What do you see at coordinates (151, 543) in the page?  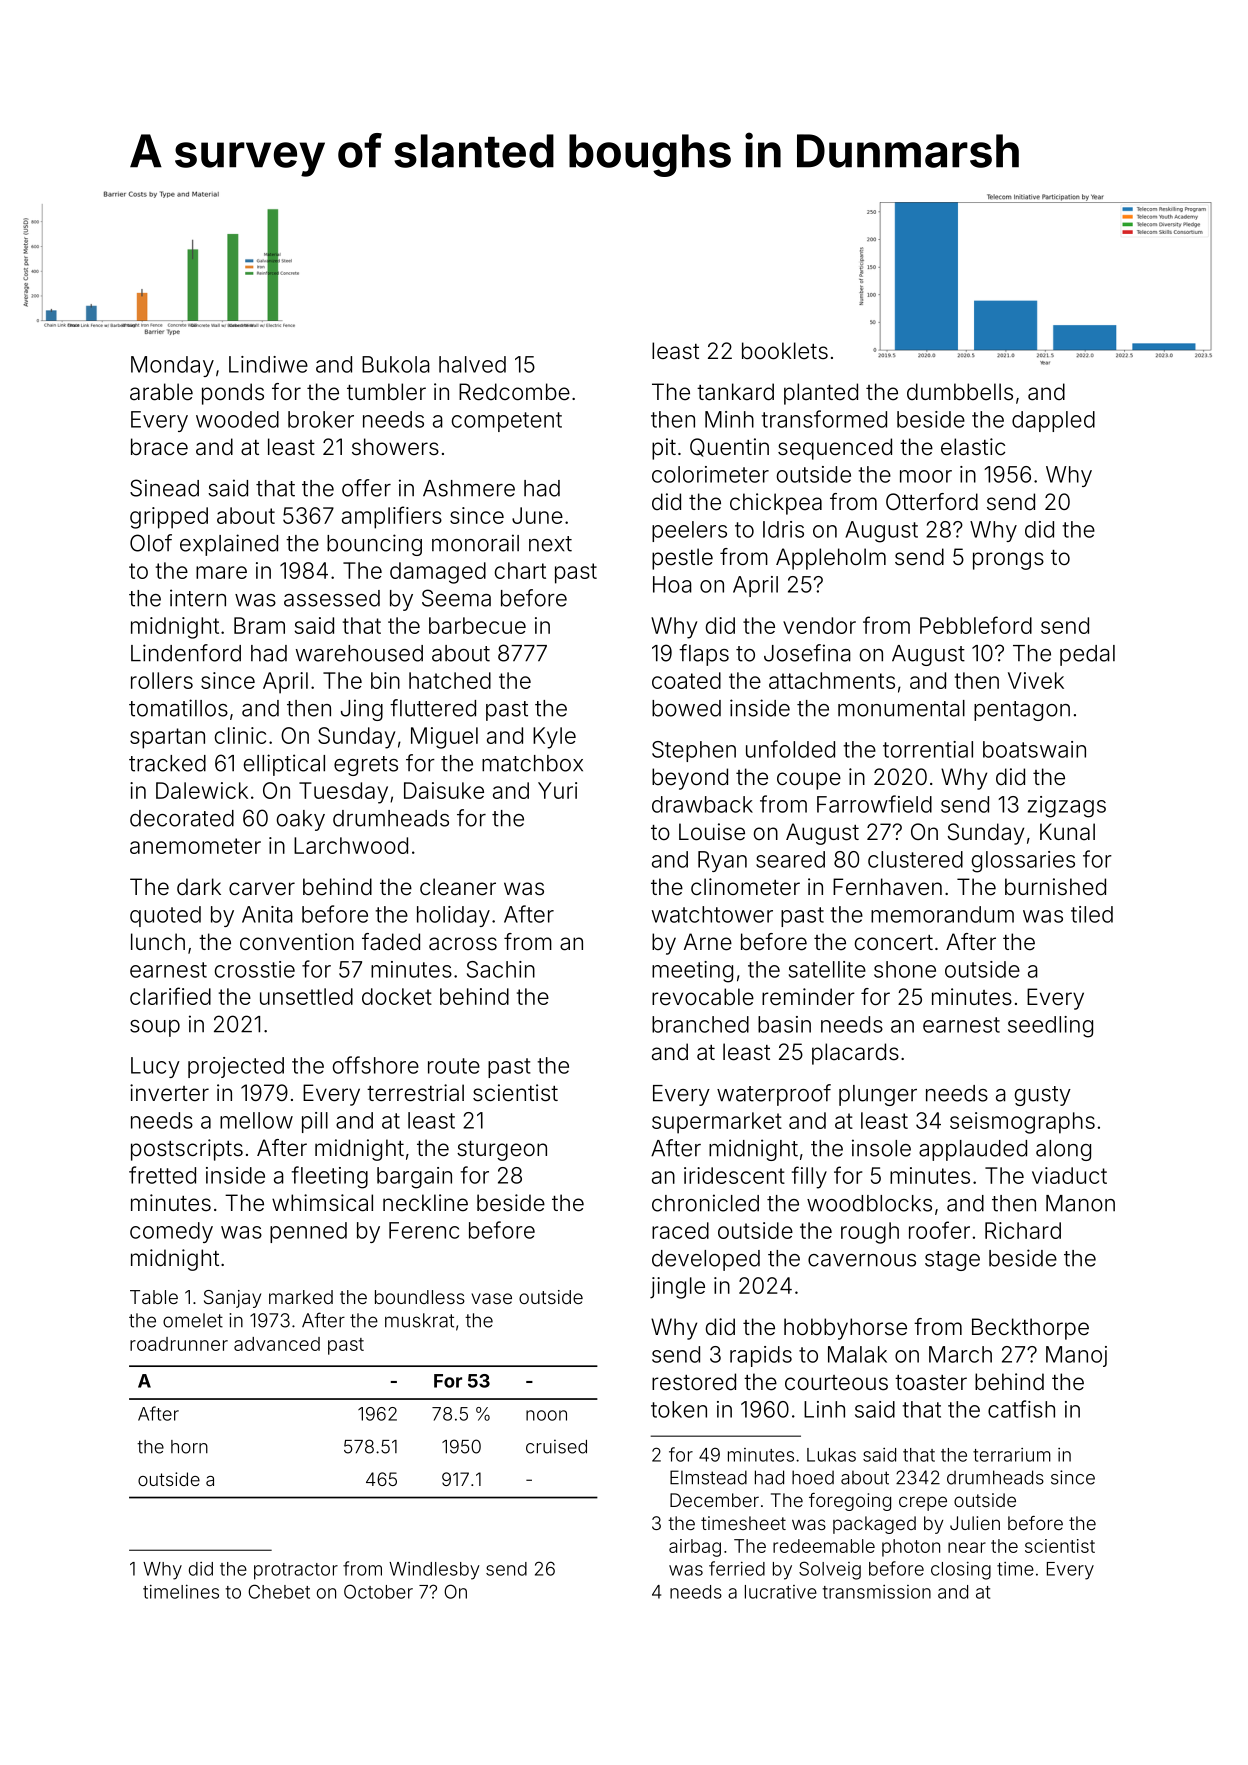 I see `Olof` at bounding box center [151, 543].
